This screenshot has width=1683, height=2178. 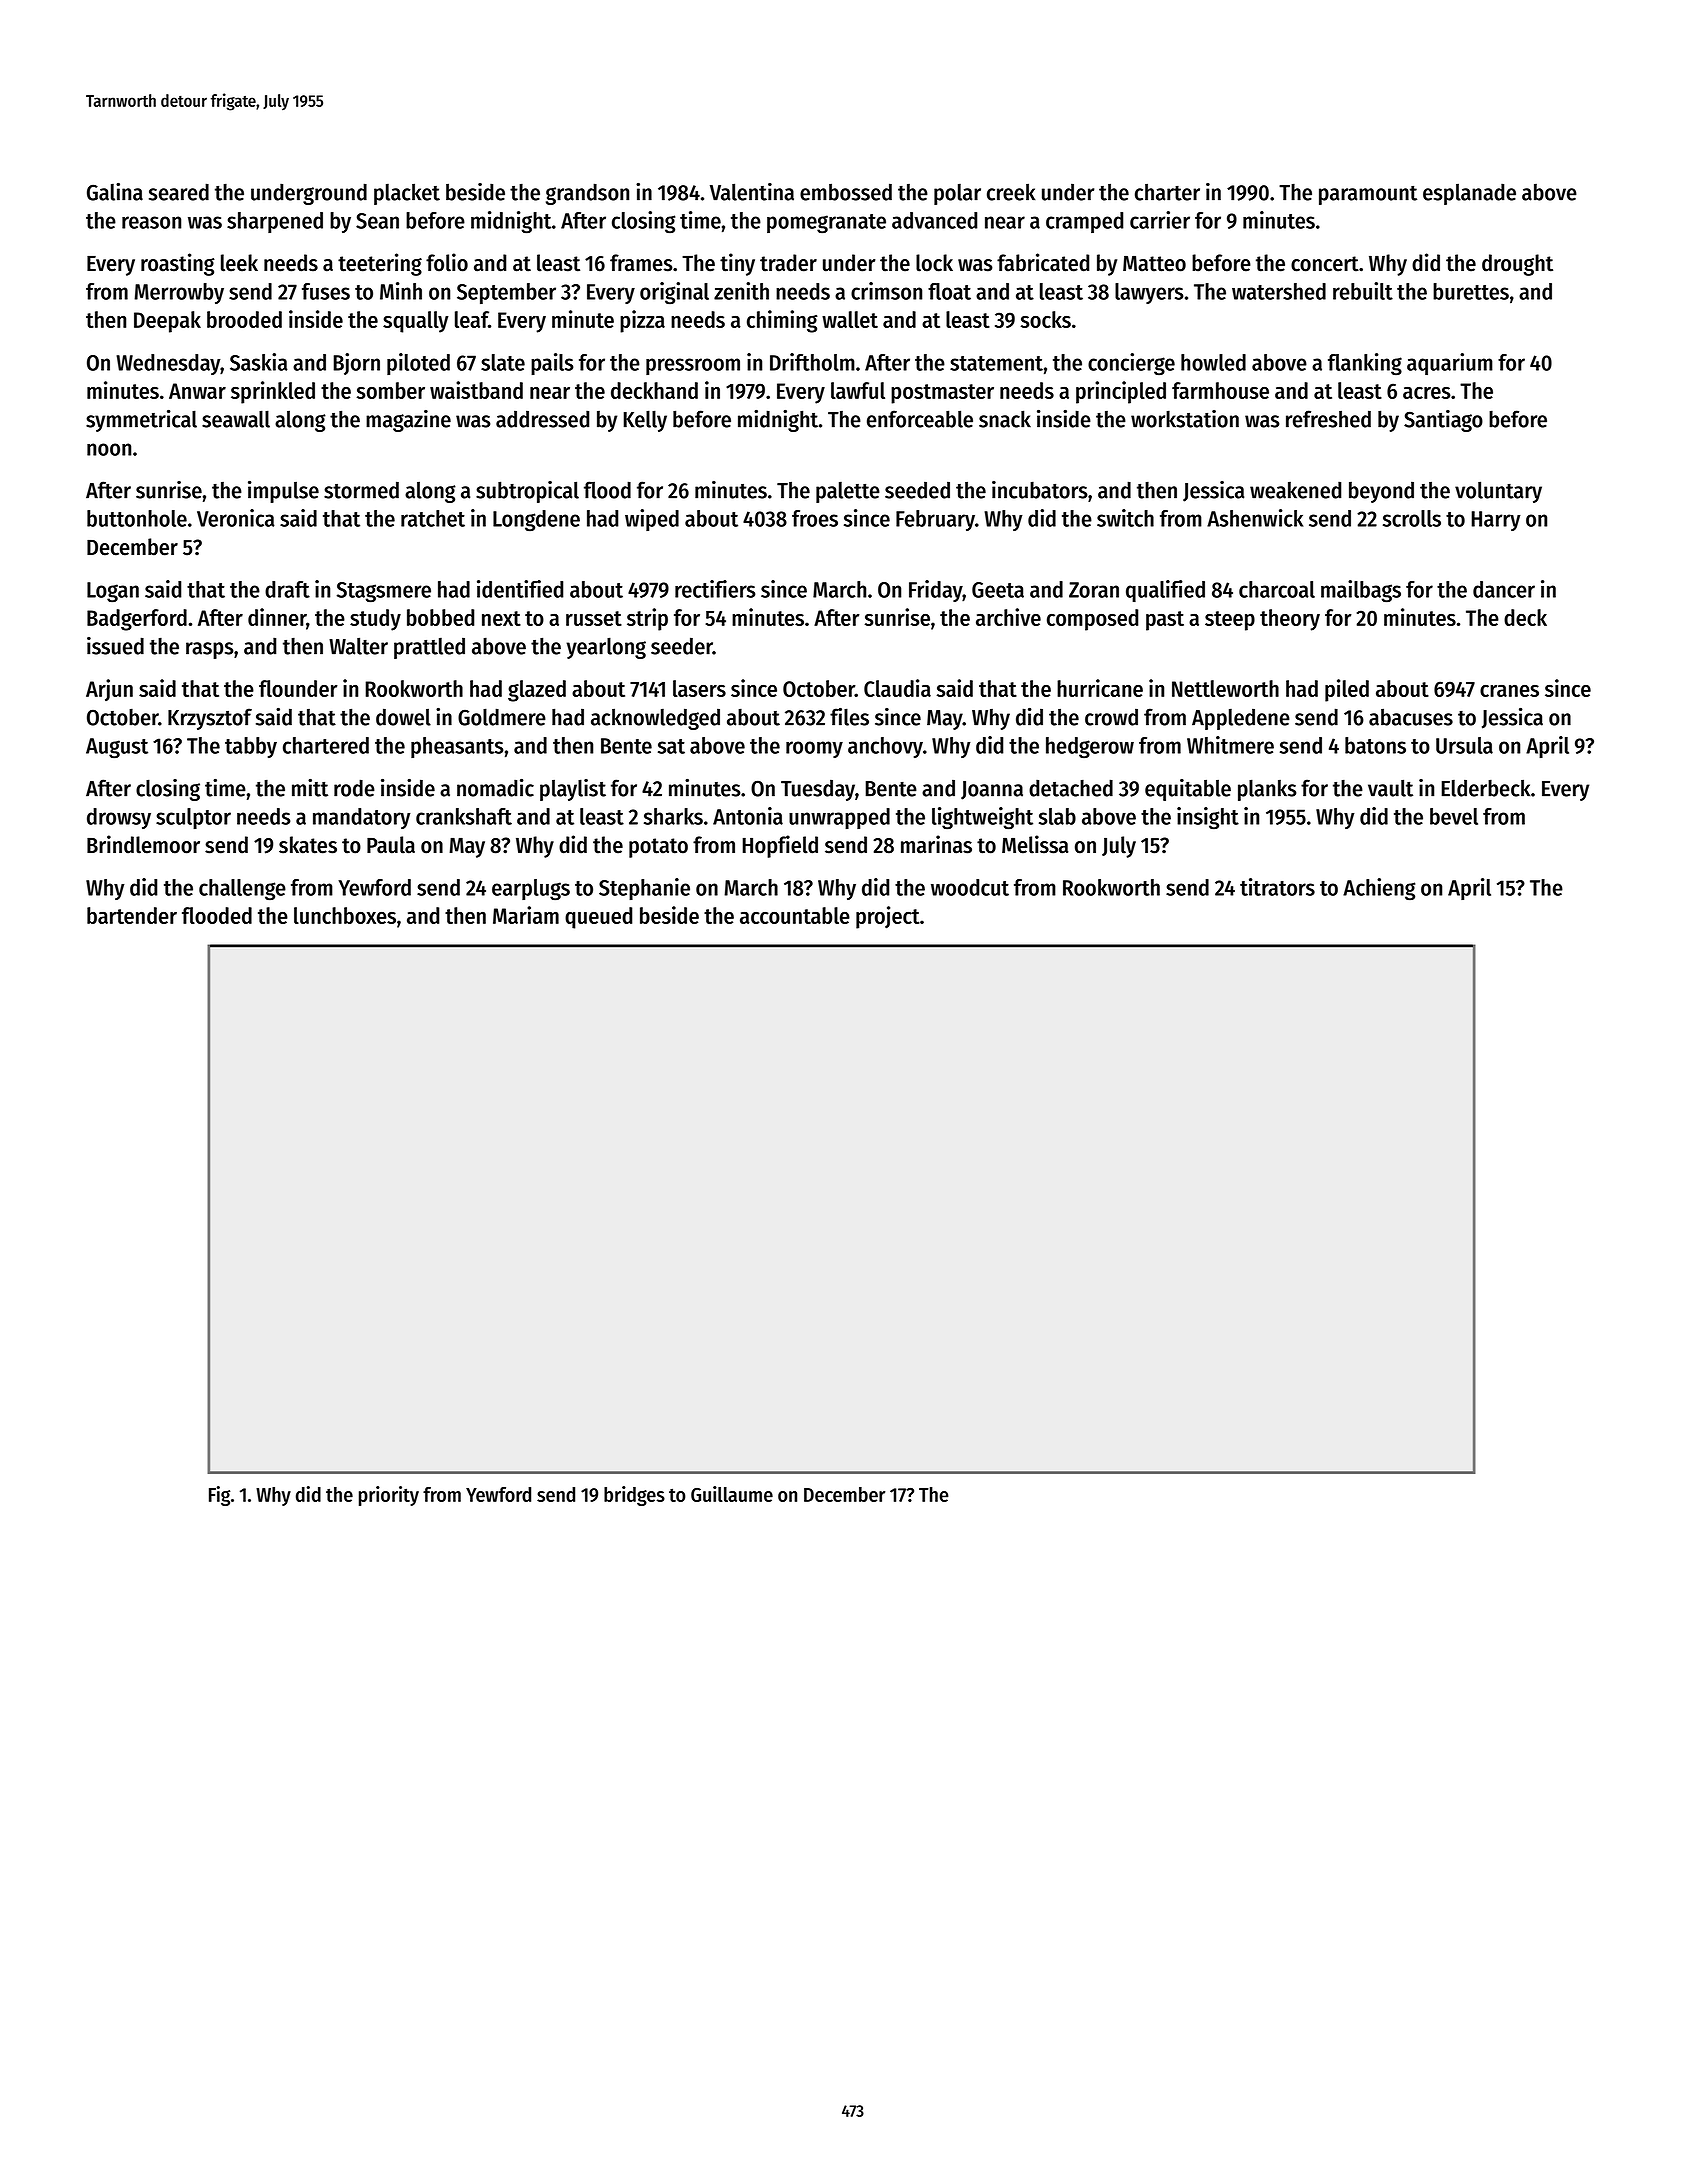 What do you see at coordinates (179, 192) in the screenshot?
I see `seared` at bounding box center [179, 192].
